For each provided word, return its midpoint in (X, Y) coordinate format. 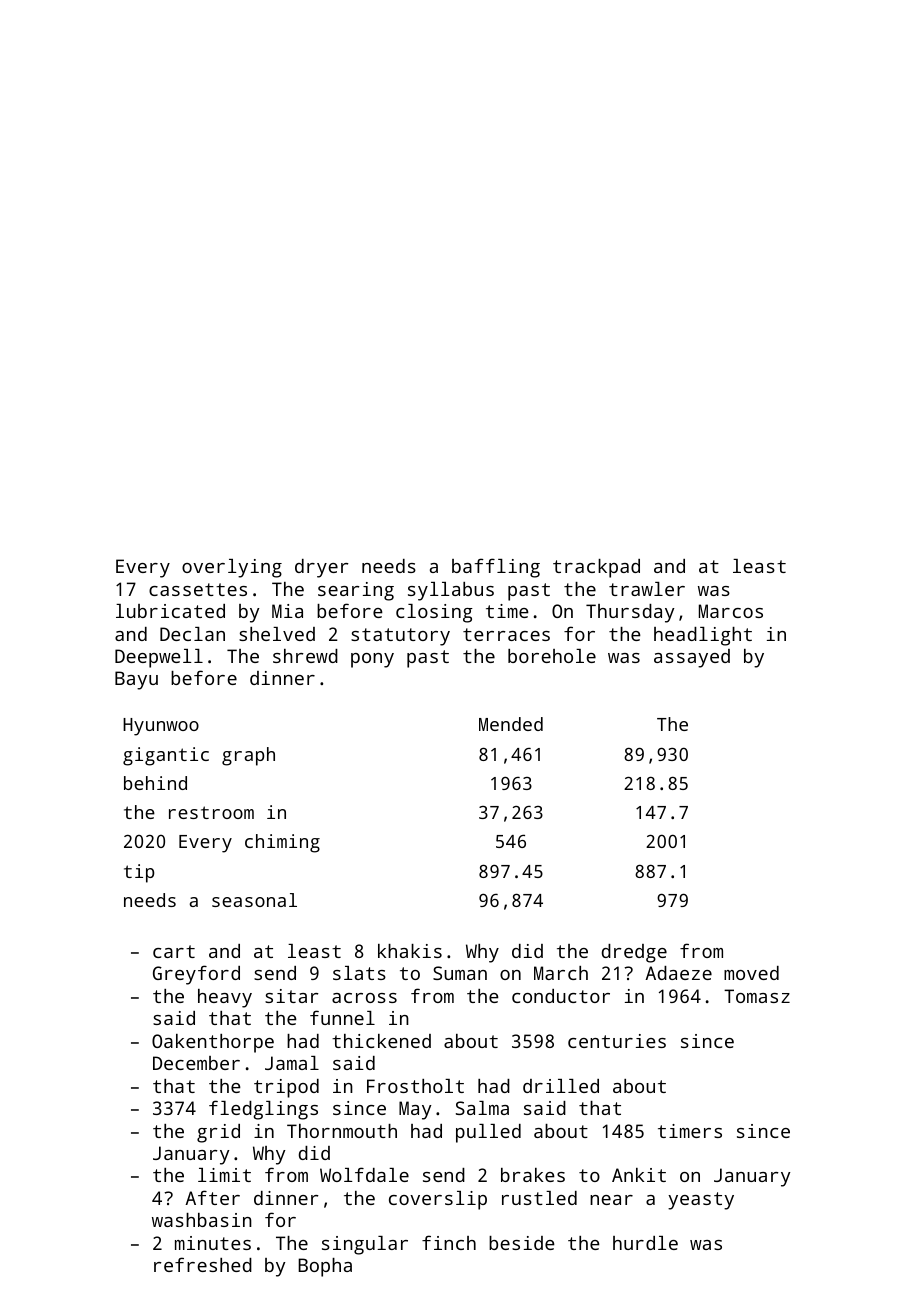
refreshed (203, 1264)
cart (174, 951)
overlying (232, 568)
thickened (381, 1041)
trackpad (596, 568)
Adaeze (678, 973)
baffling (496, 568)
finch (449, 1242)
